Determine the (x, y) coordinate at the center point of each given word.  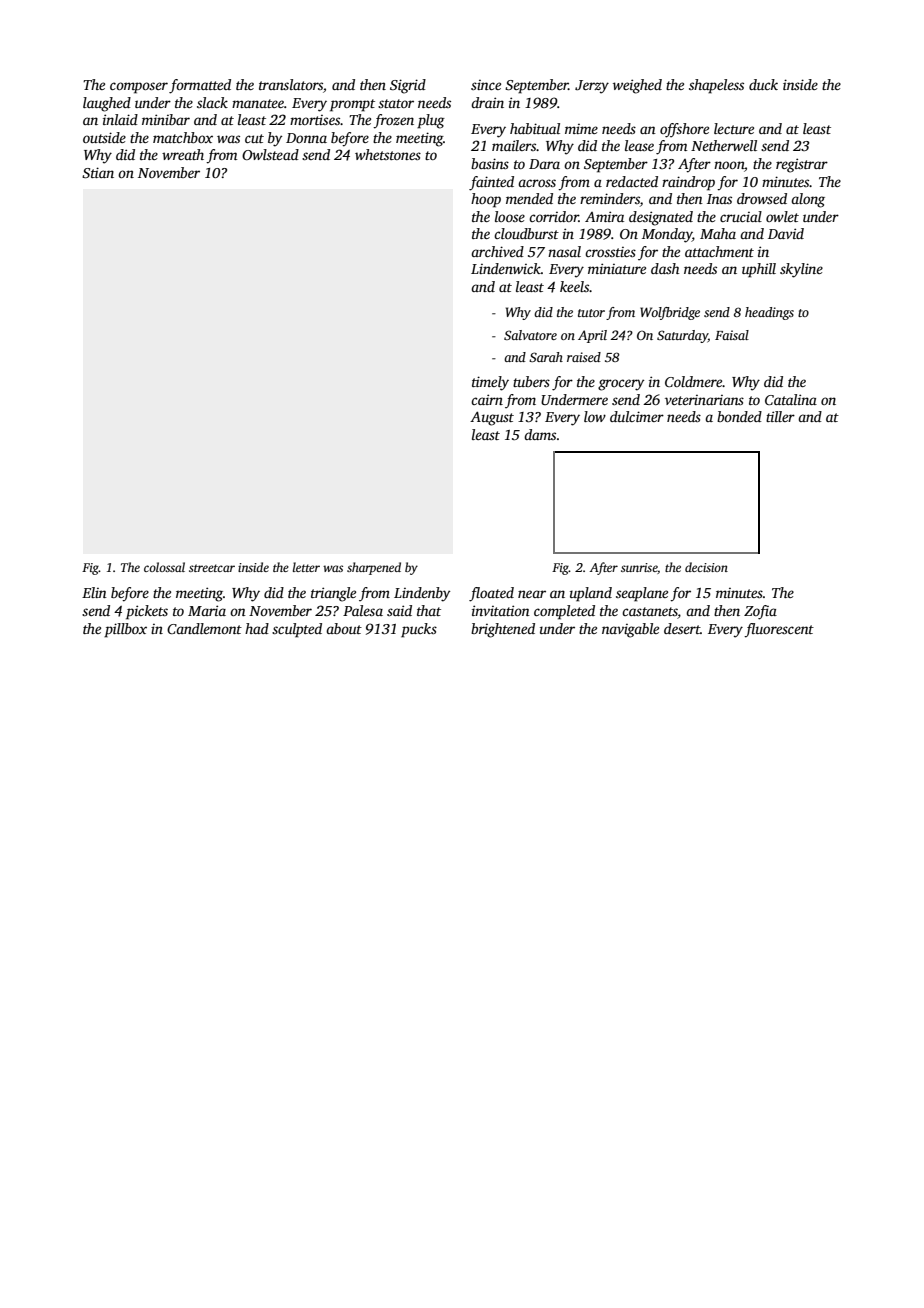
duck (763, 84)
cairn (487, 399)
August (492, 418)
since (486, 85)
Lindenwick (506, 268)
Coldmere (694, 381)
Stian (98, 172)
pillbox (125, 630)
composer (139, 88)
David (786, 233)
